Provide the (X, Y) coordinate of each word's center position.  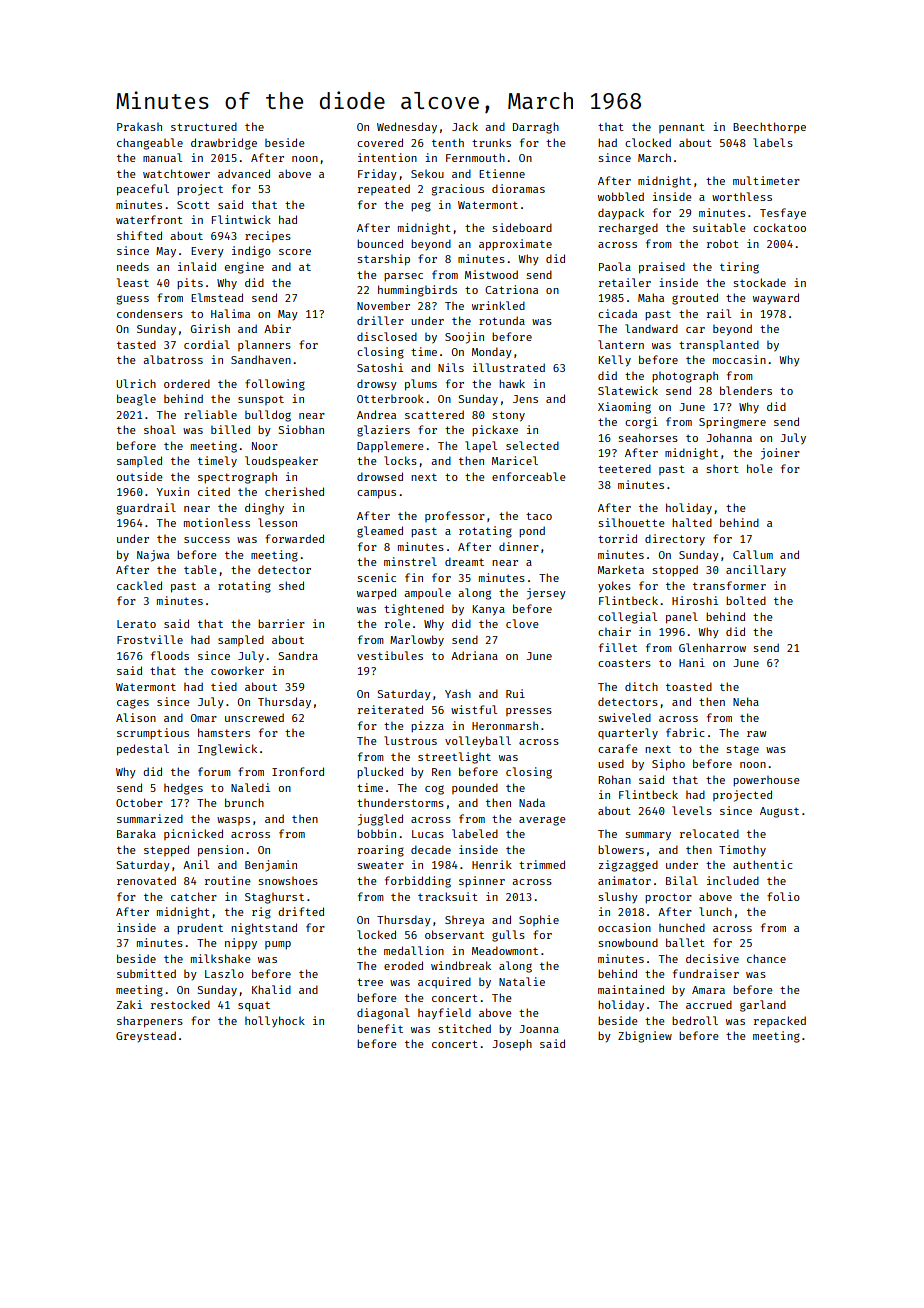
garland (763, 1006)
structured (204, 126)
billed (230, 429)
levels (692, 810)
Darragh (536, 128)
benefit (380, 1028)
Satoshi (380, 367)
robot (723, 243)
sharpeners (150, 1022)
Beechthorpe (769, 127)
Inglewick (227, 750)
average (542, 821)
